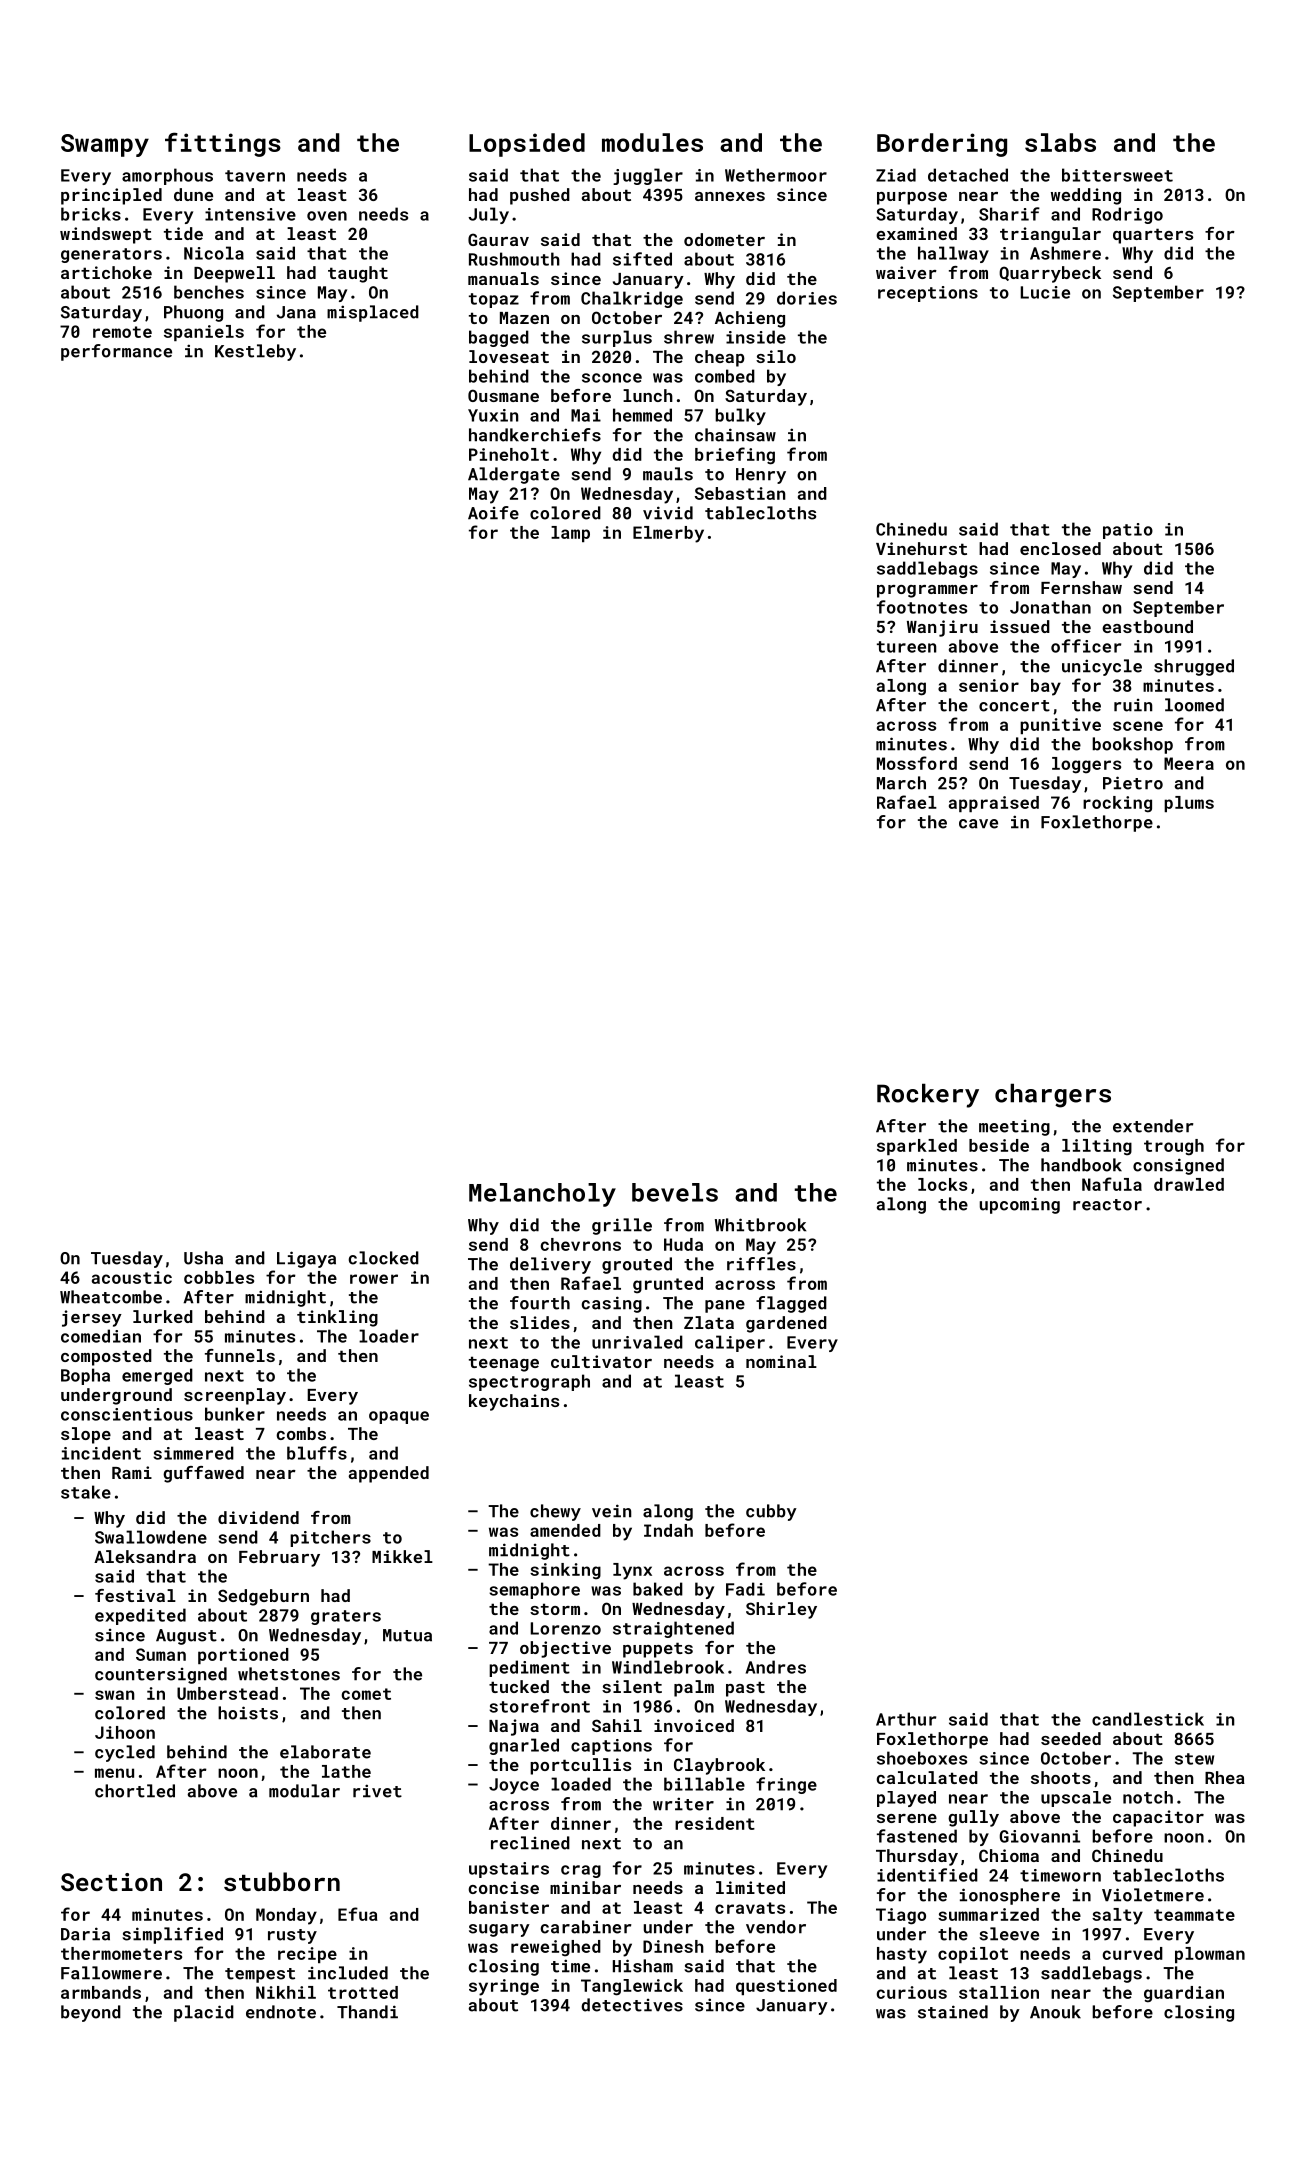  I want to click on beyond, so click(91, 2013).
